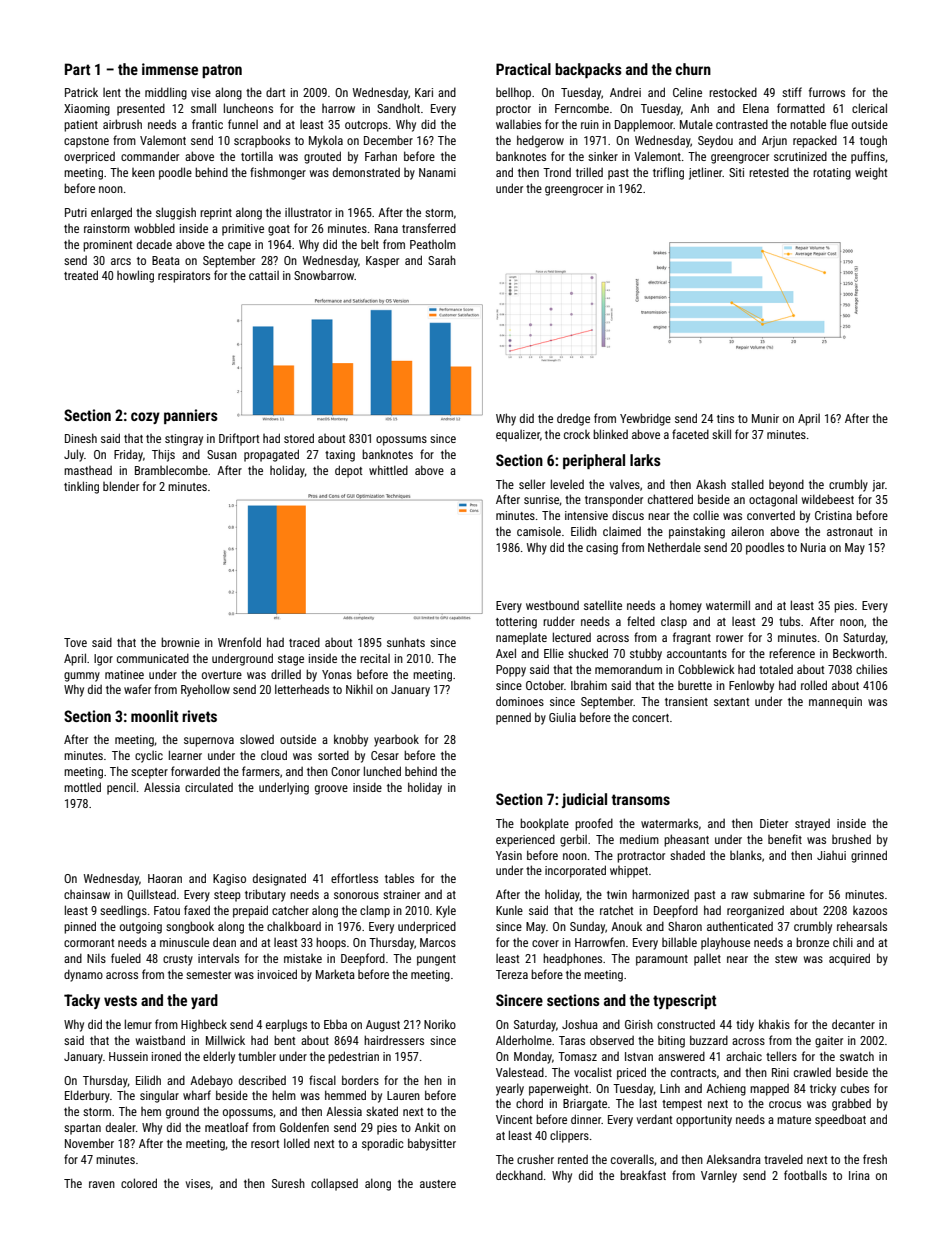  I want to click on retested, so click(769, 172).
